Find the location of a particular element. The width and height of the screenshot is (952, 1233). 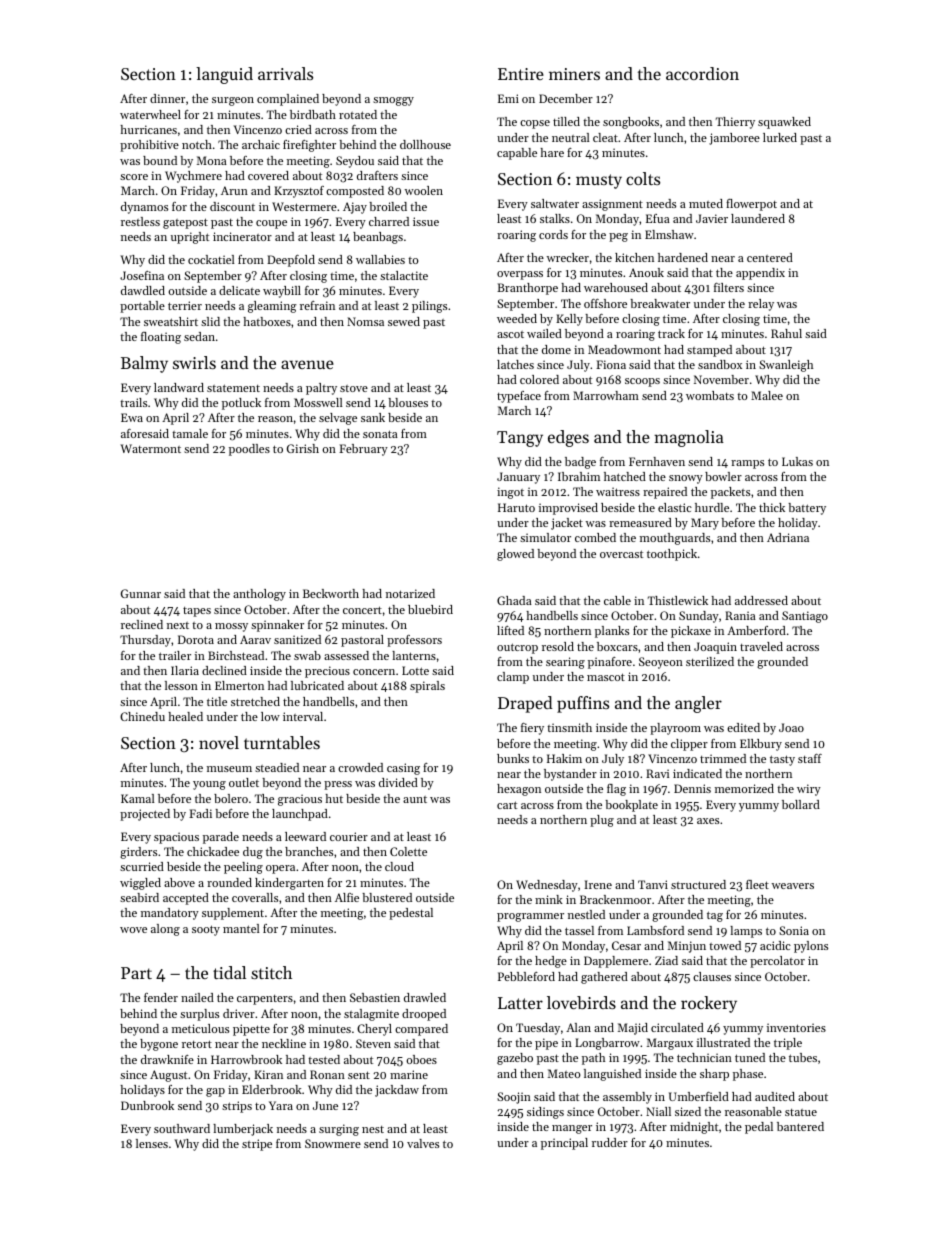

fleet is located at coordinates (757, 884).
